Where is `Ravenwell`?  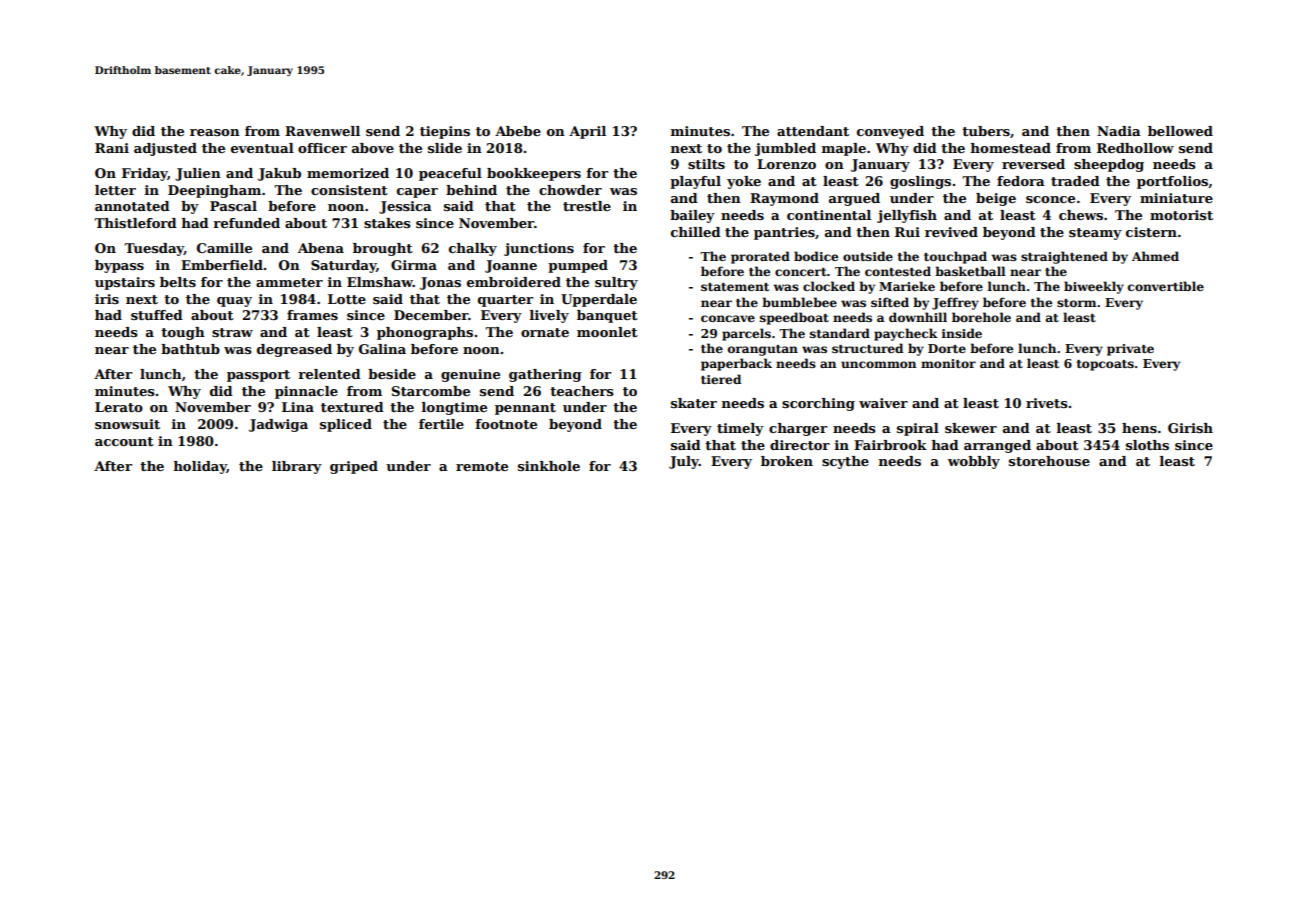
Ravenwell is located at coordinates (322, 131).
